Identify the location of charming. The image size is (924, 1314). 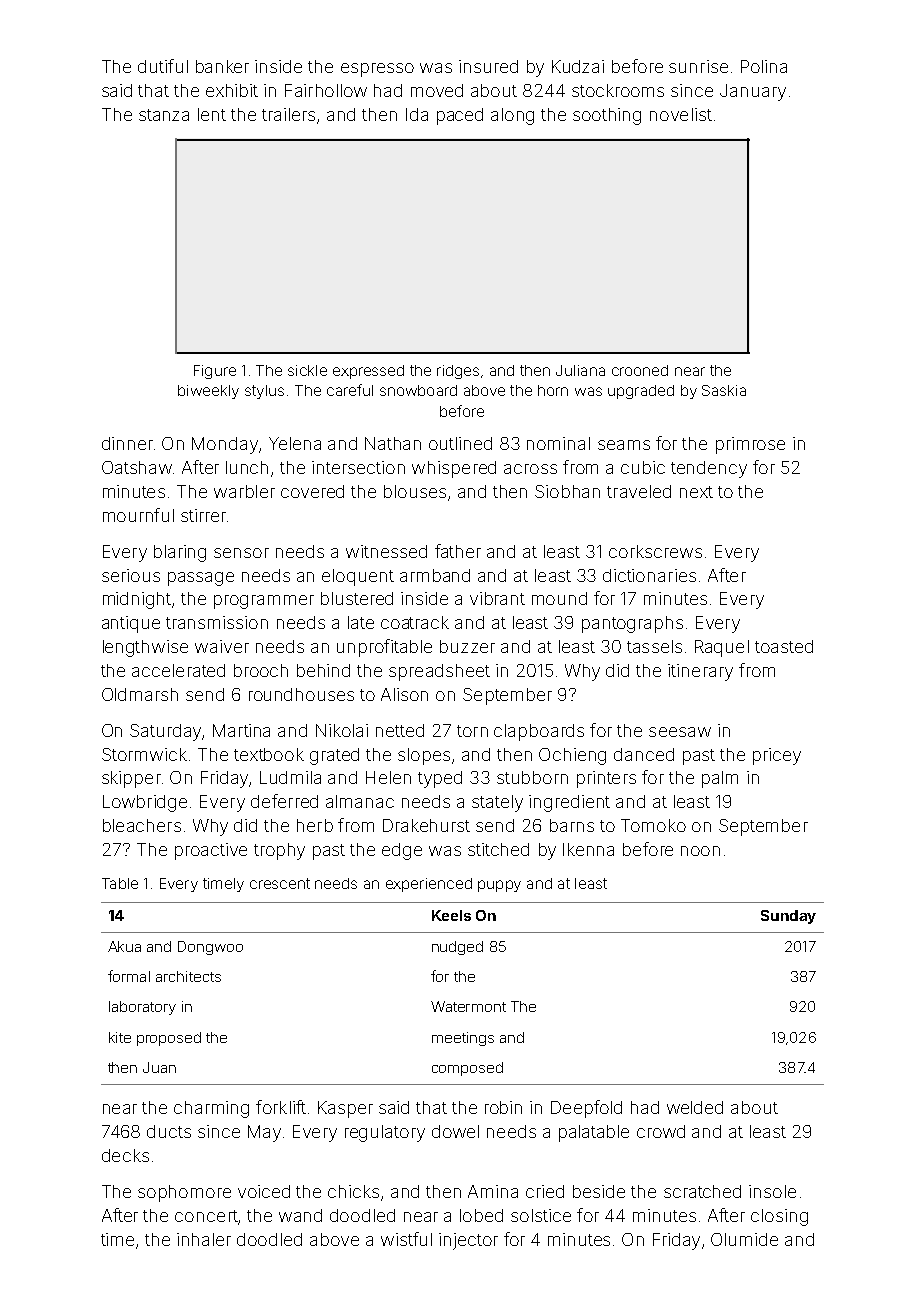
(211, 1109).
